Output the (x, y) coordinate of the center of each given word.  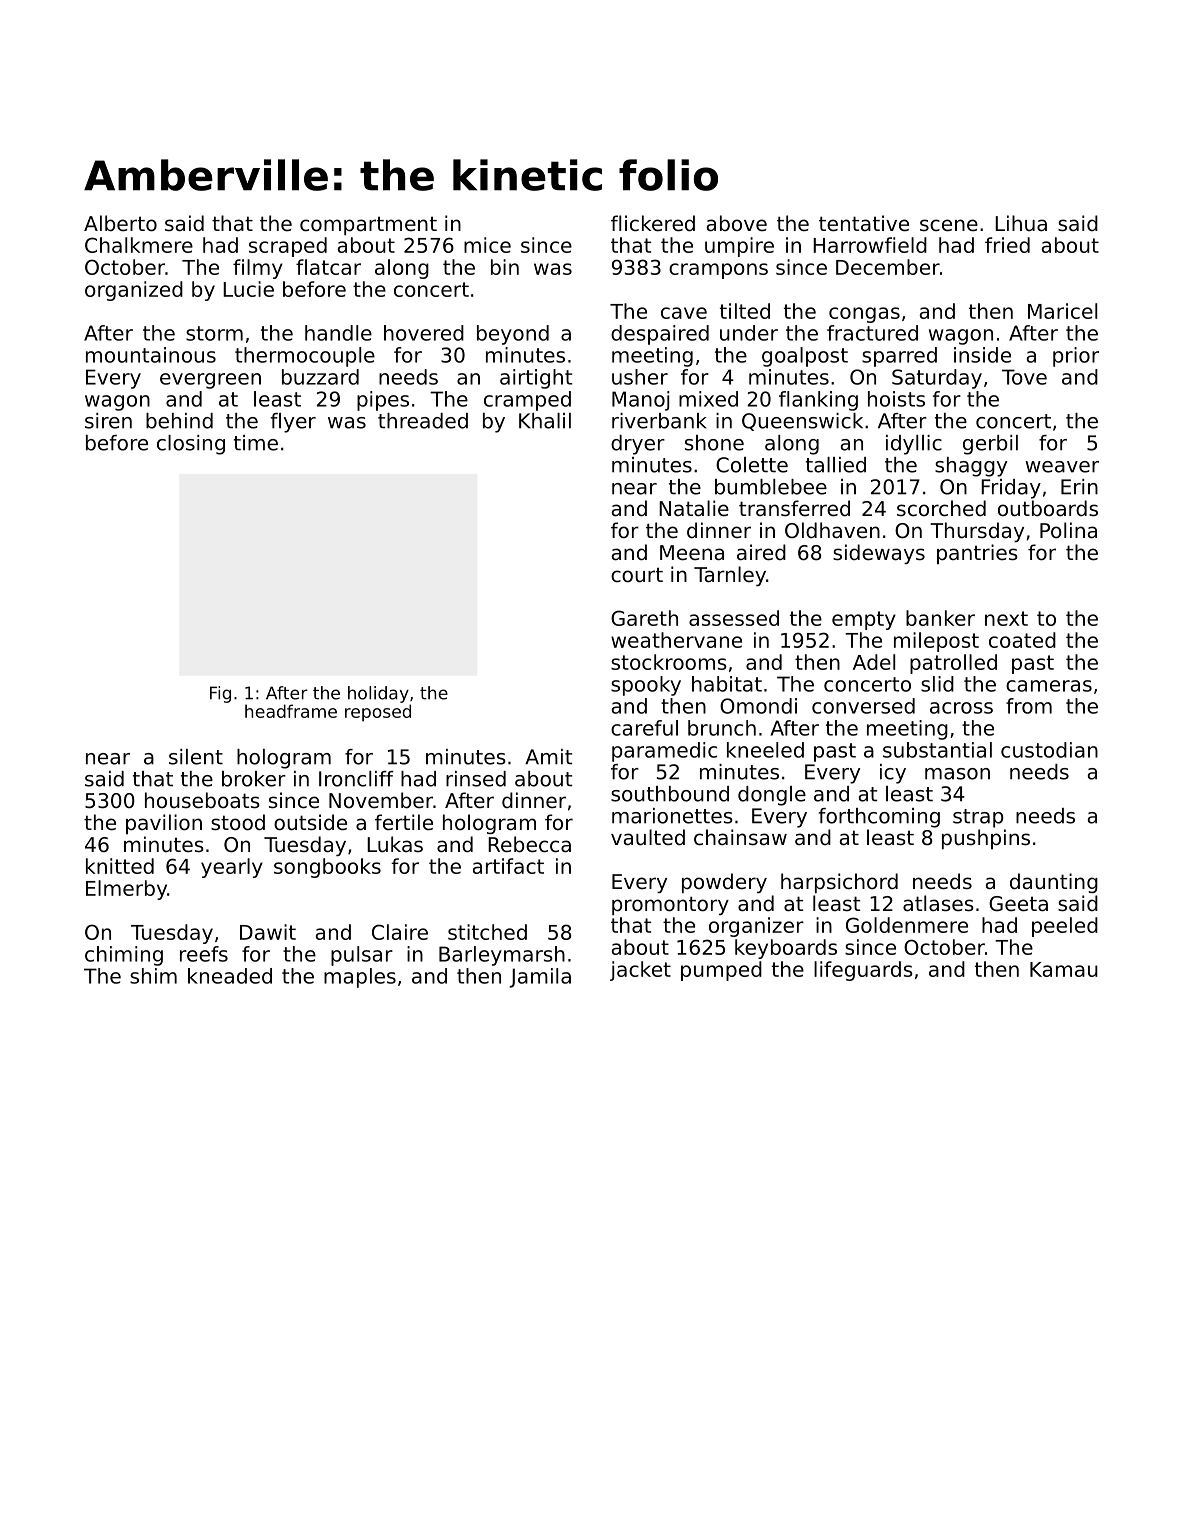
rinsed (476, 779)
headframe (291, 711)
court (637, 575)
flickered (653, 223)
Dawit (268, 932)
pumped (721, 971)
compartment (368, 225)
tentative (864, 223)
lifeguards (863, 971)
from (1029, 706)
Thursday (977, 532)
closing (191, 445)
